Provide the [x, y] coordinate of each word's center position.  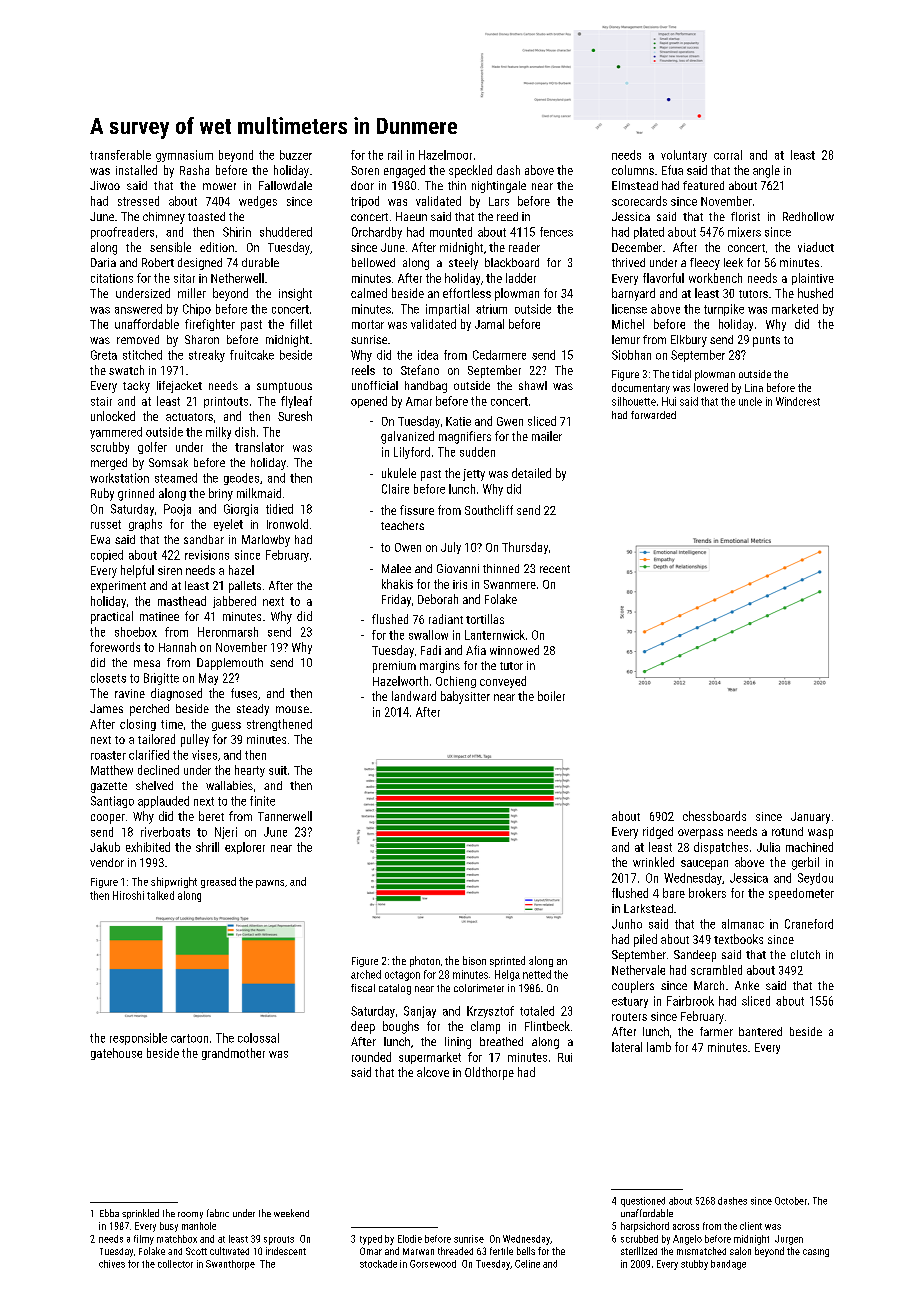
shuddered [286, 232]
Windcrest [798, 401]
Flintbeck [547, 1026]
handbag [426, 387]
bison [474, 960]
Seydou [815, 879]
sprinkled [140, 1214]
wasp [820, 834]
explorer [245, 848]
